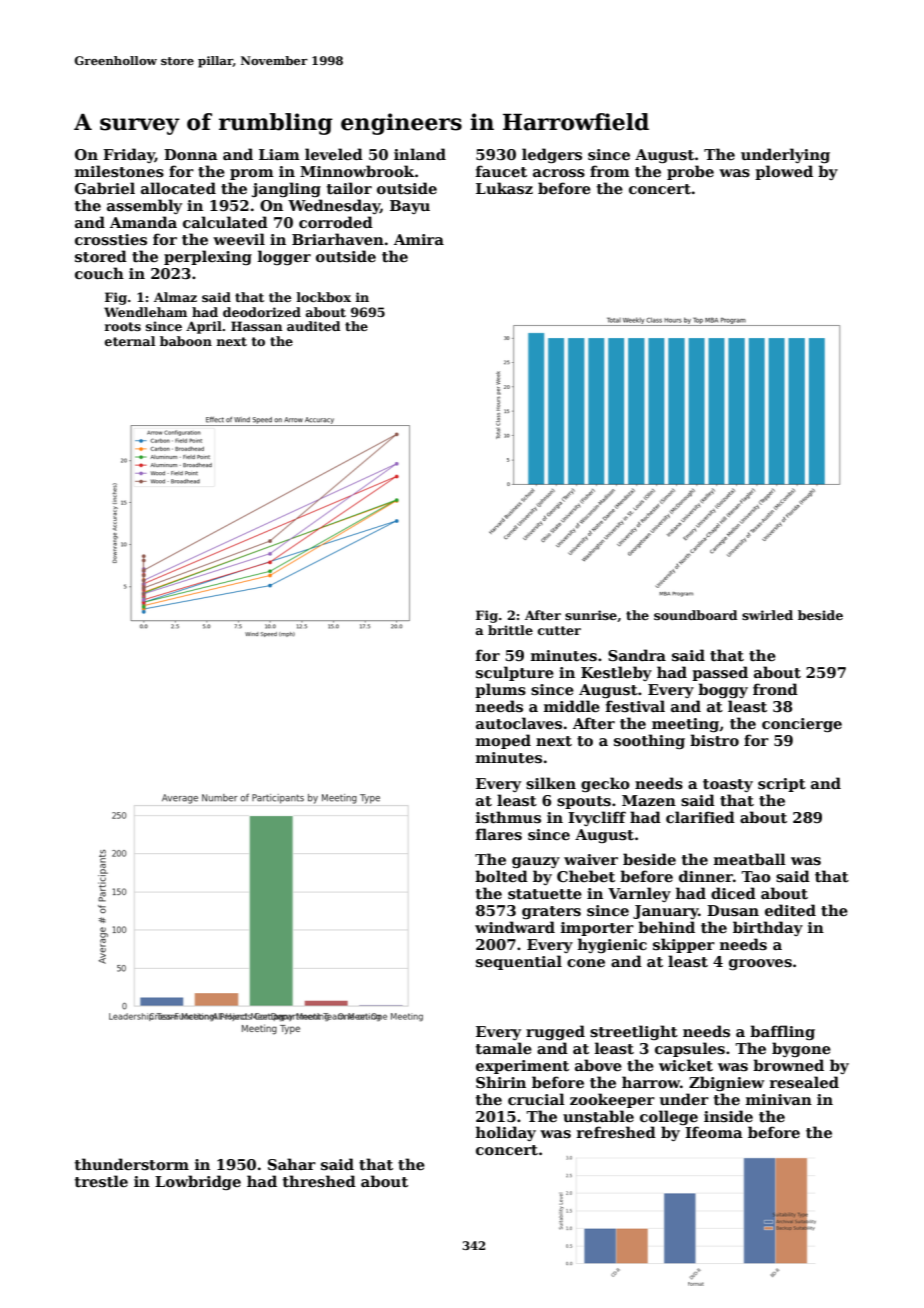 This screenshot has height=1308, width=924. I want to click on brittle, so click(510, 630).
